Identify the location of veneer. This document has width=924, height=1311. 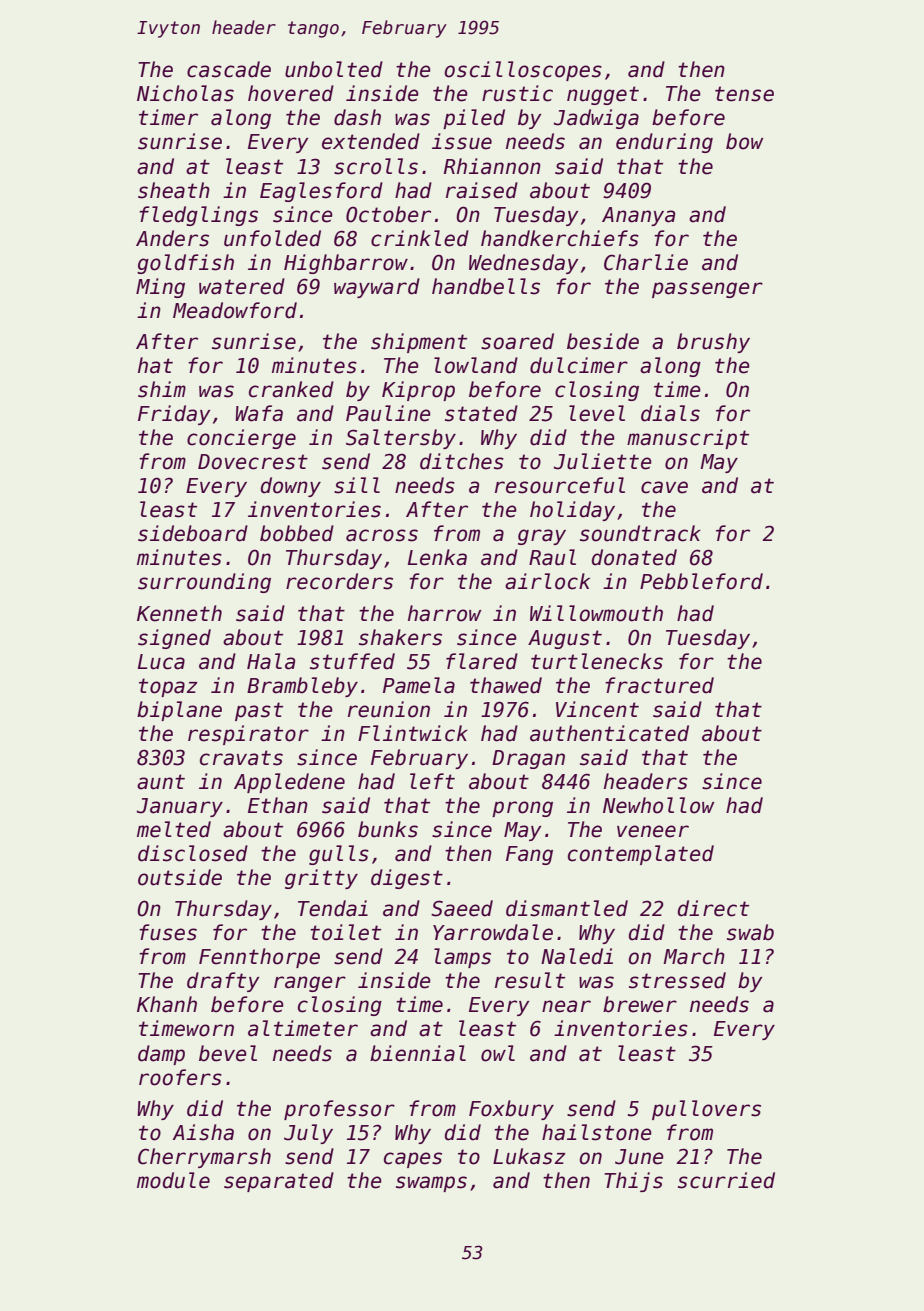
(653, 831).
